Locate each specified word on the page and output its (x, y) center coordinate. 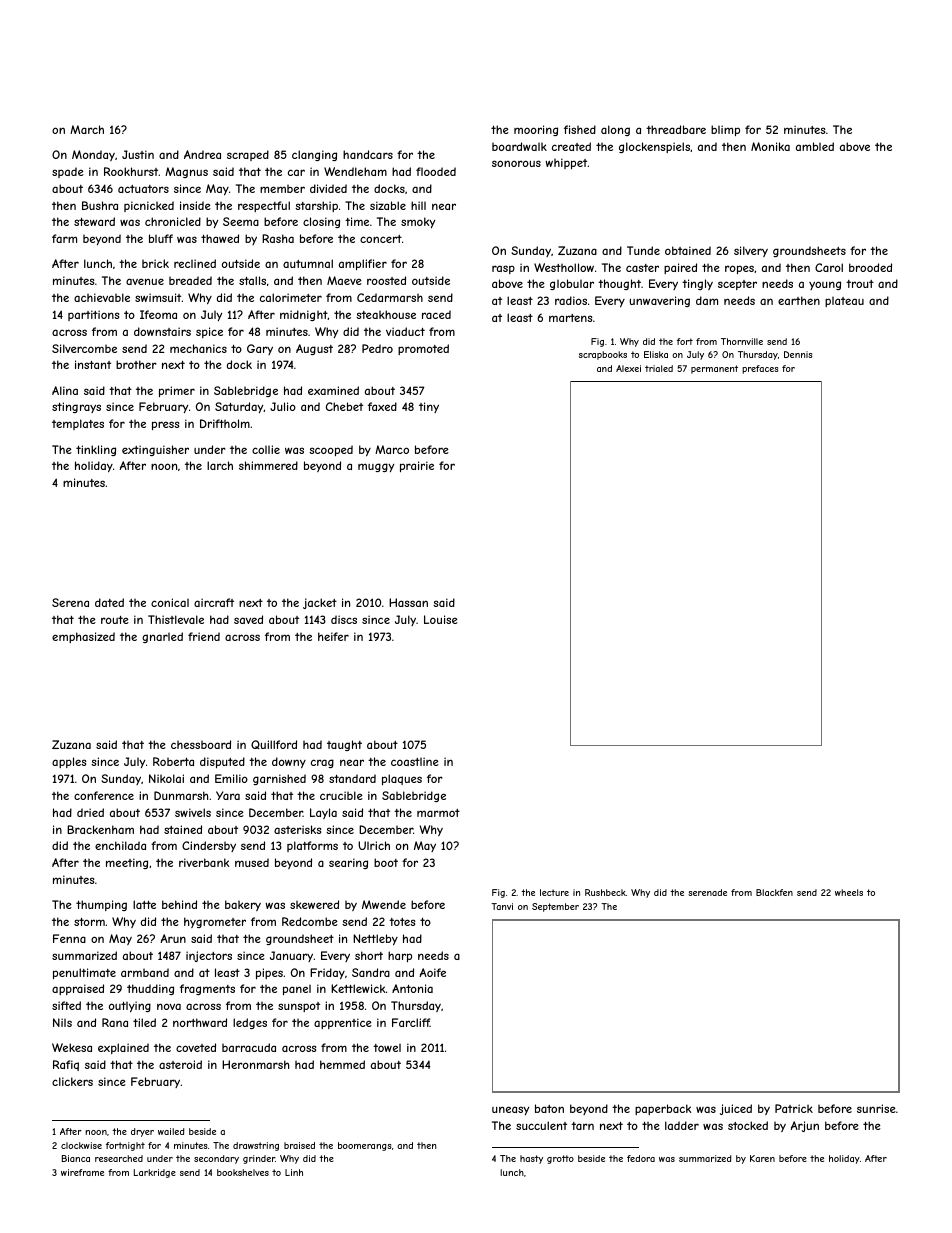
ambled (815, 146)
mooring (536, 130)
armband (145, 972)
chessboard (201, 744)
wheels (849, 892)
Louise (441, 619)
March (87, 129)
